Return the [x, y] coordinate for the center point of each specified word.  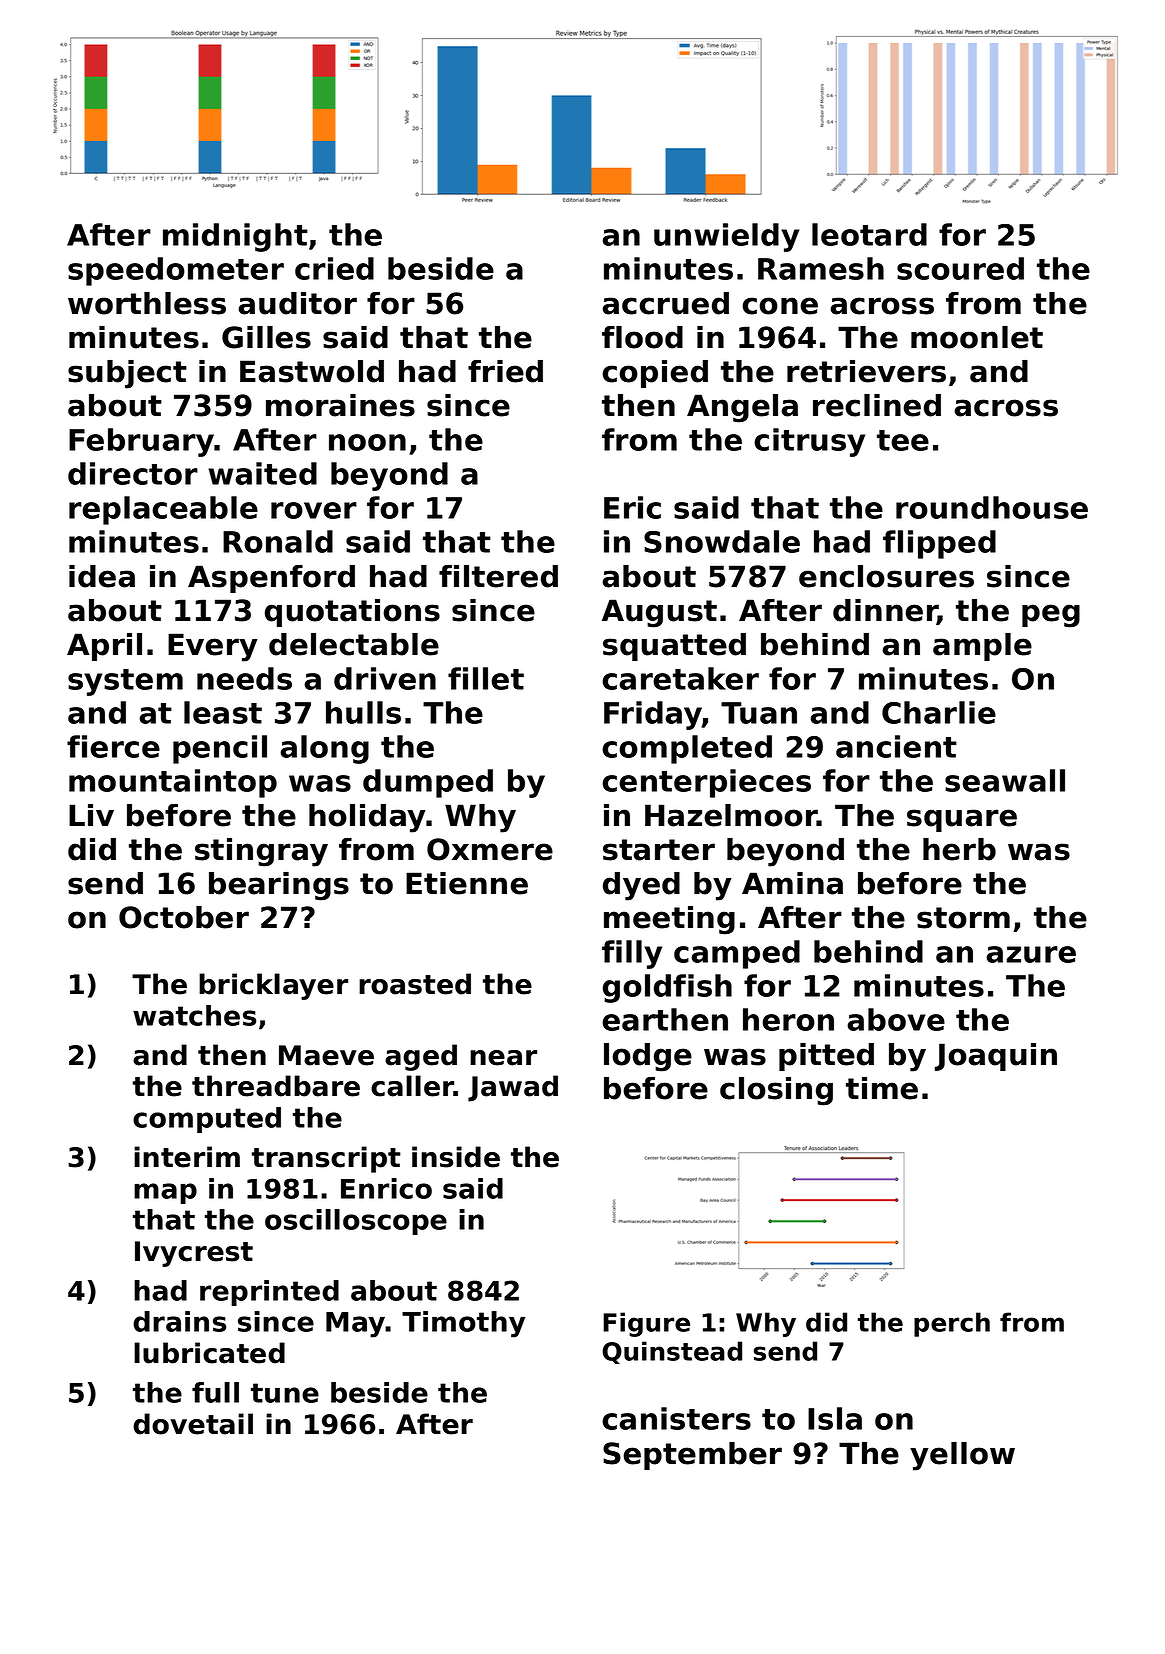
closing [776, 1091]
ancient [896, 746]
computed [207, 1120]
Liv [91, 815]
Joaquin [996, 1057]
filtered [498, 576]
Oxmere [490, 849]
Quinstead [672, 1352]
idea [102, 576]
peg [1051, 616]
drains [179, 1321]
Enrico [386, 1188]
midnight [235, 237]
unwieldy [726, 237]
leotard [869, 234]
